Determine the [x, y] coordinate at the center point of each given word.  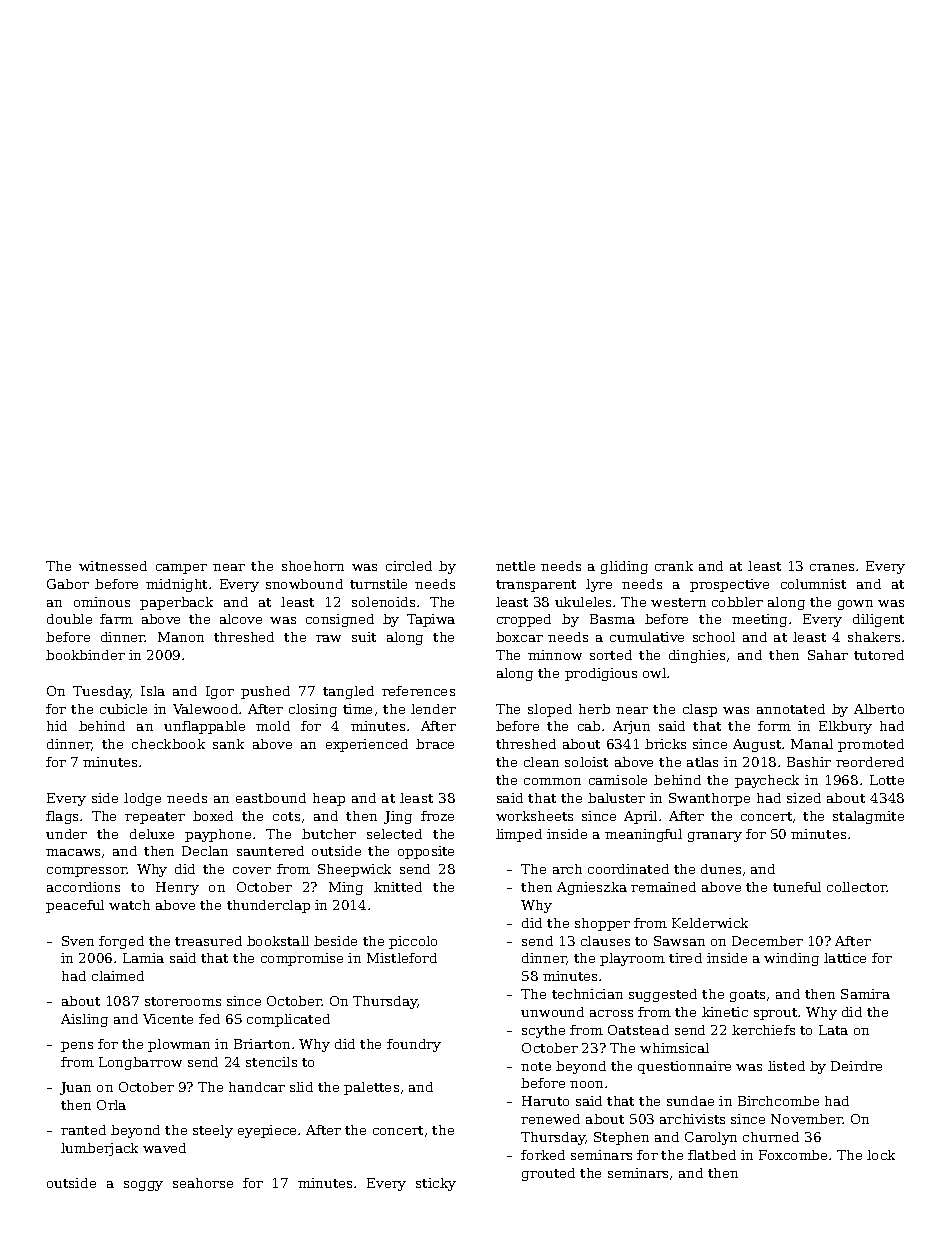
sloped [550, 710]
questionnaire [684, 1067]
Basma [612, 619]
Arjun [631, 727]
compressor [87, 872]
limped [519, 835]
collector [857, 887]
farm [116, 619]
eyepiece [267, 1131]
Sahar [828, 655]
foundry [414, 1045]
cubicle [123, 709]
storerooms [183, 1001]
